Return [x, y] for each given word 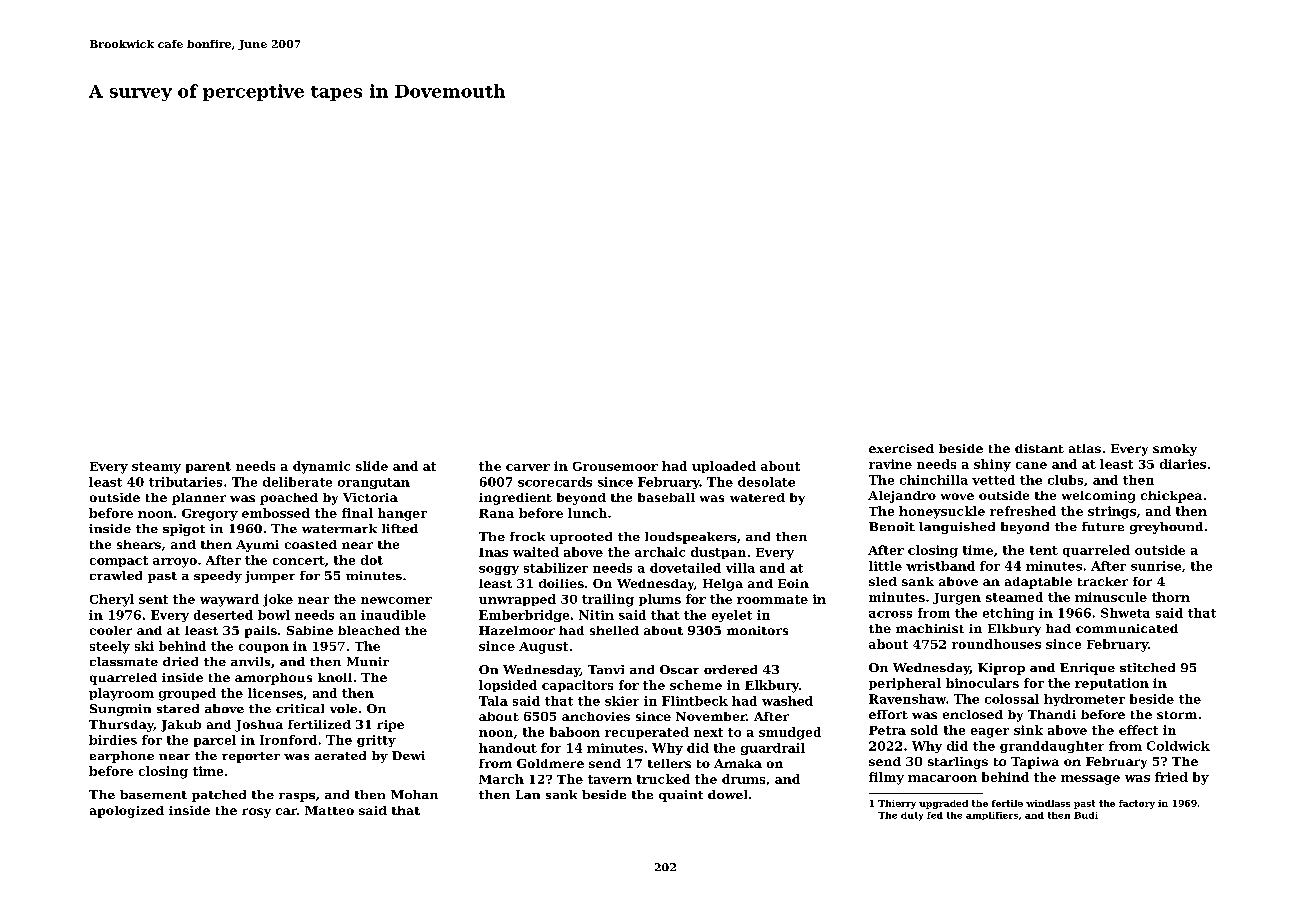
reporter [251, 757]
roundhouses [996, 644]
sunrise [1156, 566]
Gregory [210, 515]
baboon [575, 732]
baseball [666, 497]
